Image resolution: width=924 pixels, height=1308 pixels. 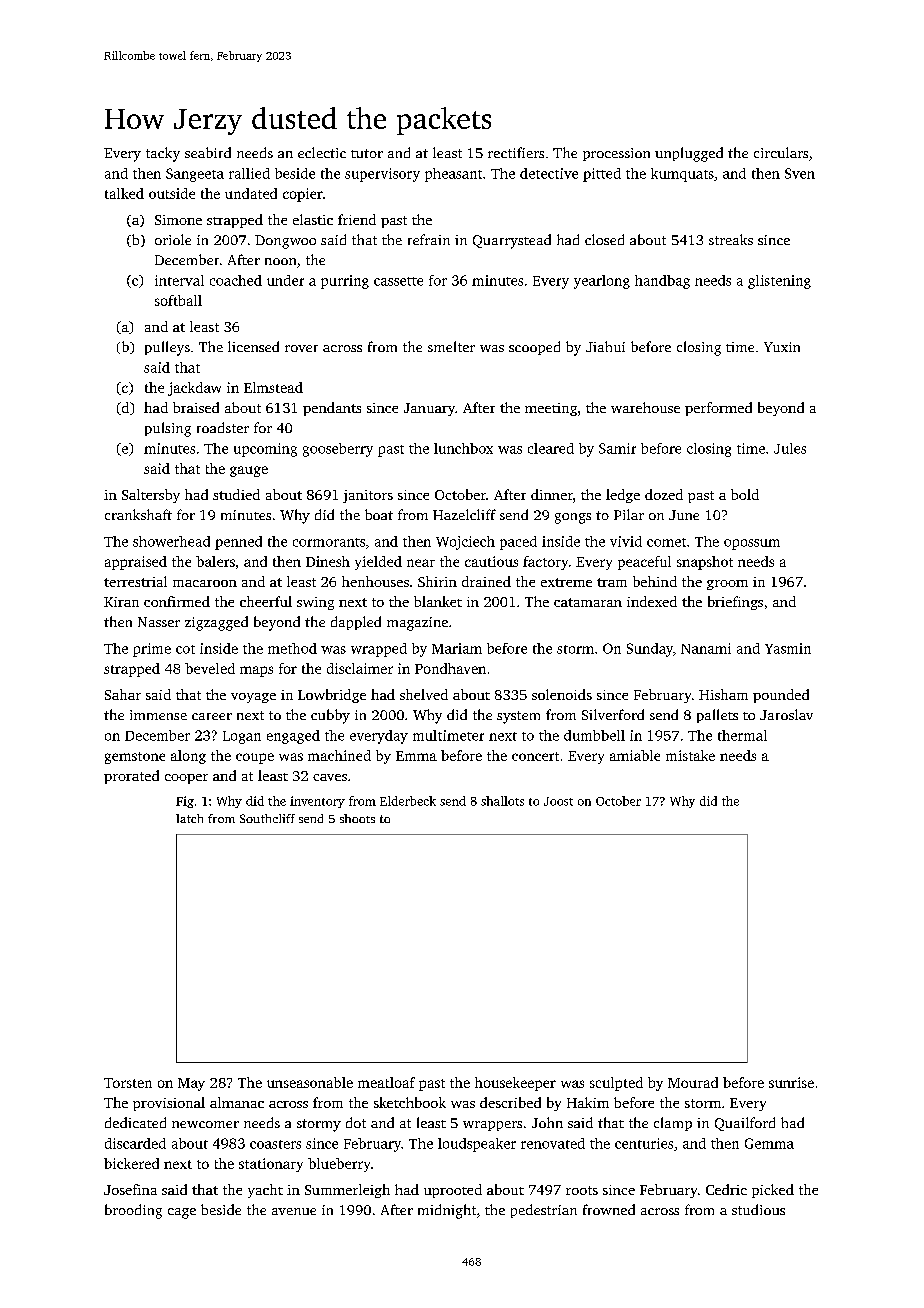 What do you see at coordinates (451, 346) in the screenshot?
I see `smelter` at bounding box center [451, 346].
